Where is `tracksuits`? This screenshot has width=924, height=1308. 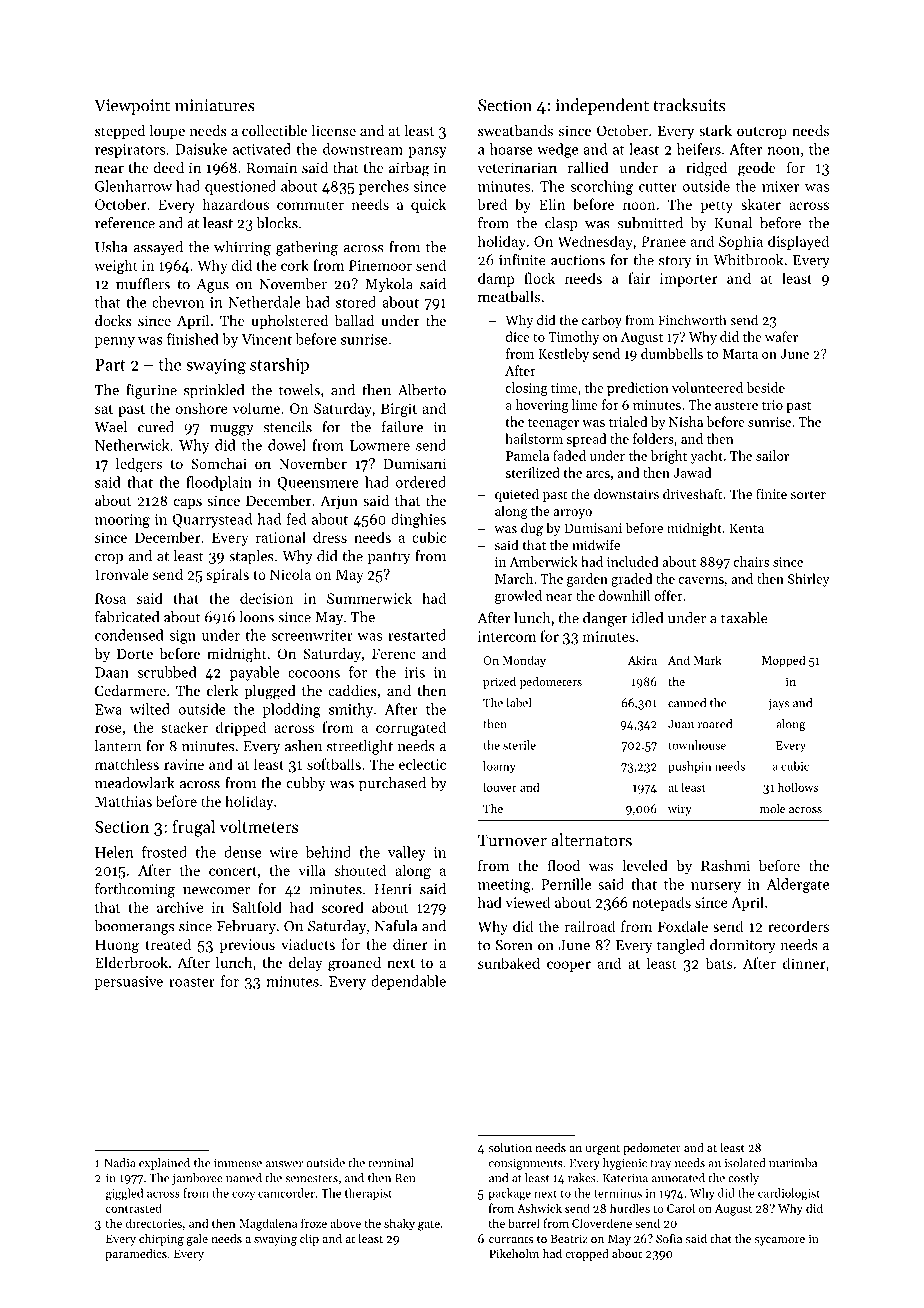 tracksuits is located at coordinates (689, 105).
